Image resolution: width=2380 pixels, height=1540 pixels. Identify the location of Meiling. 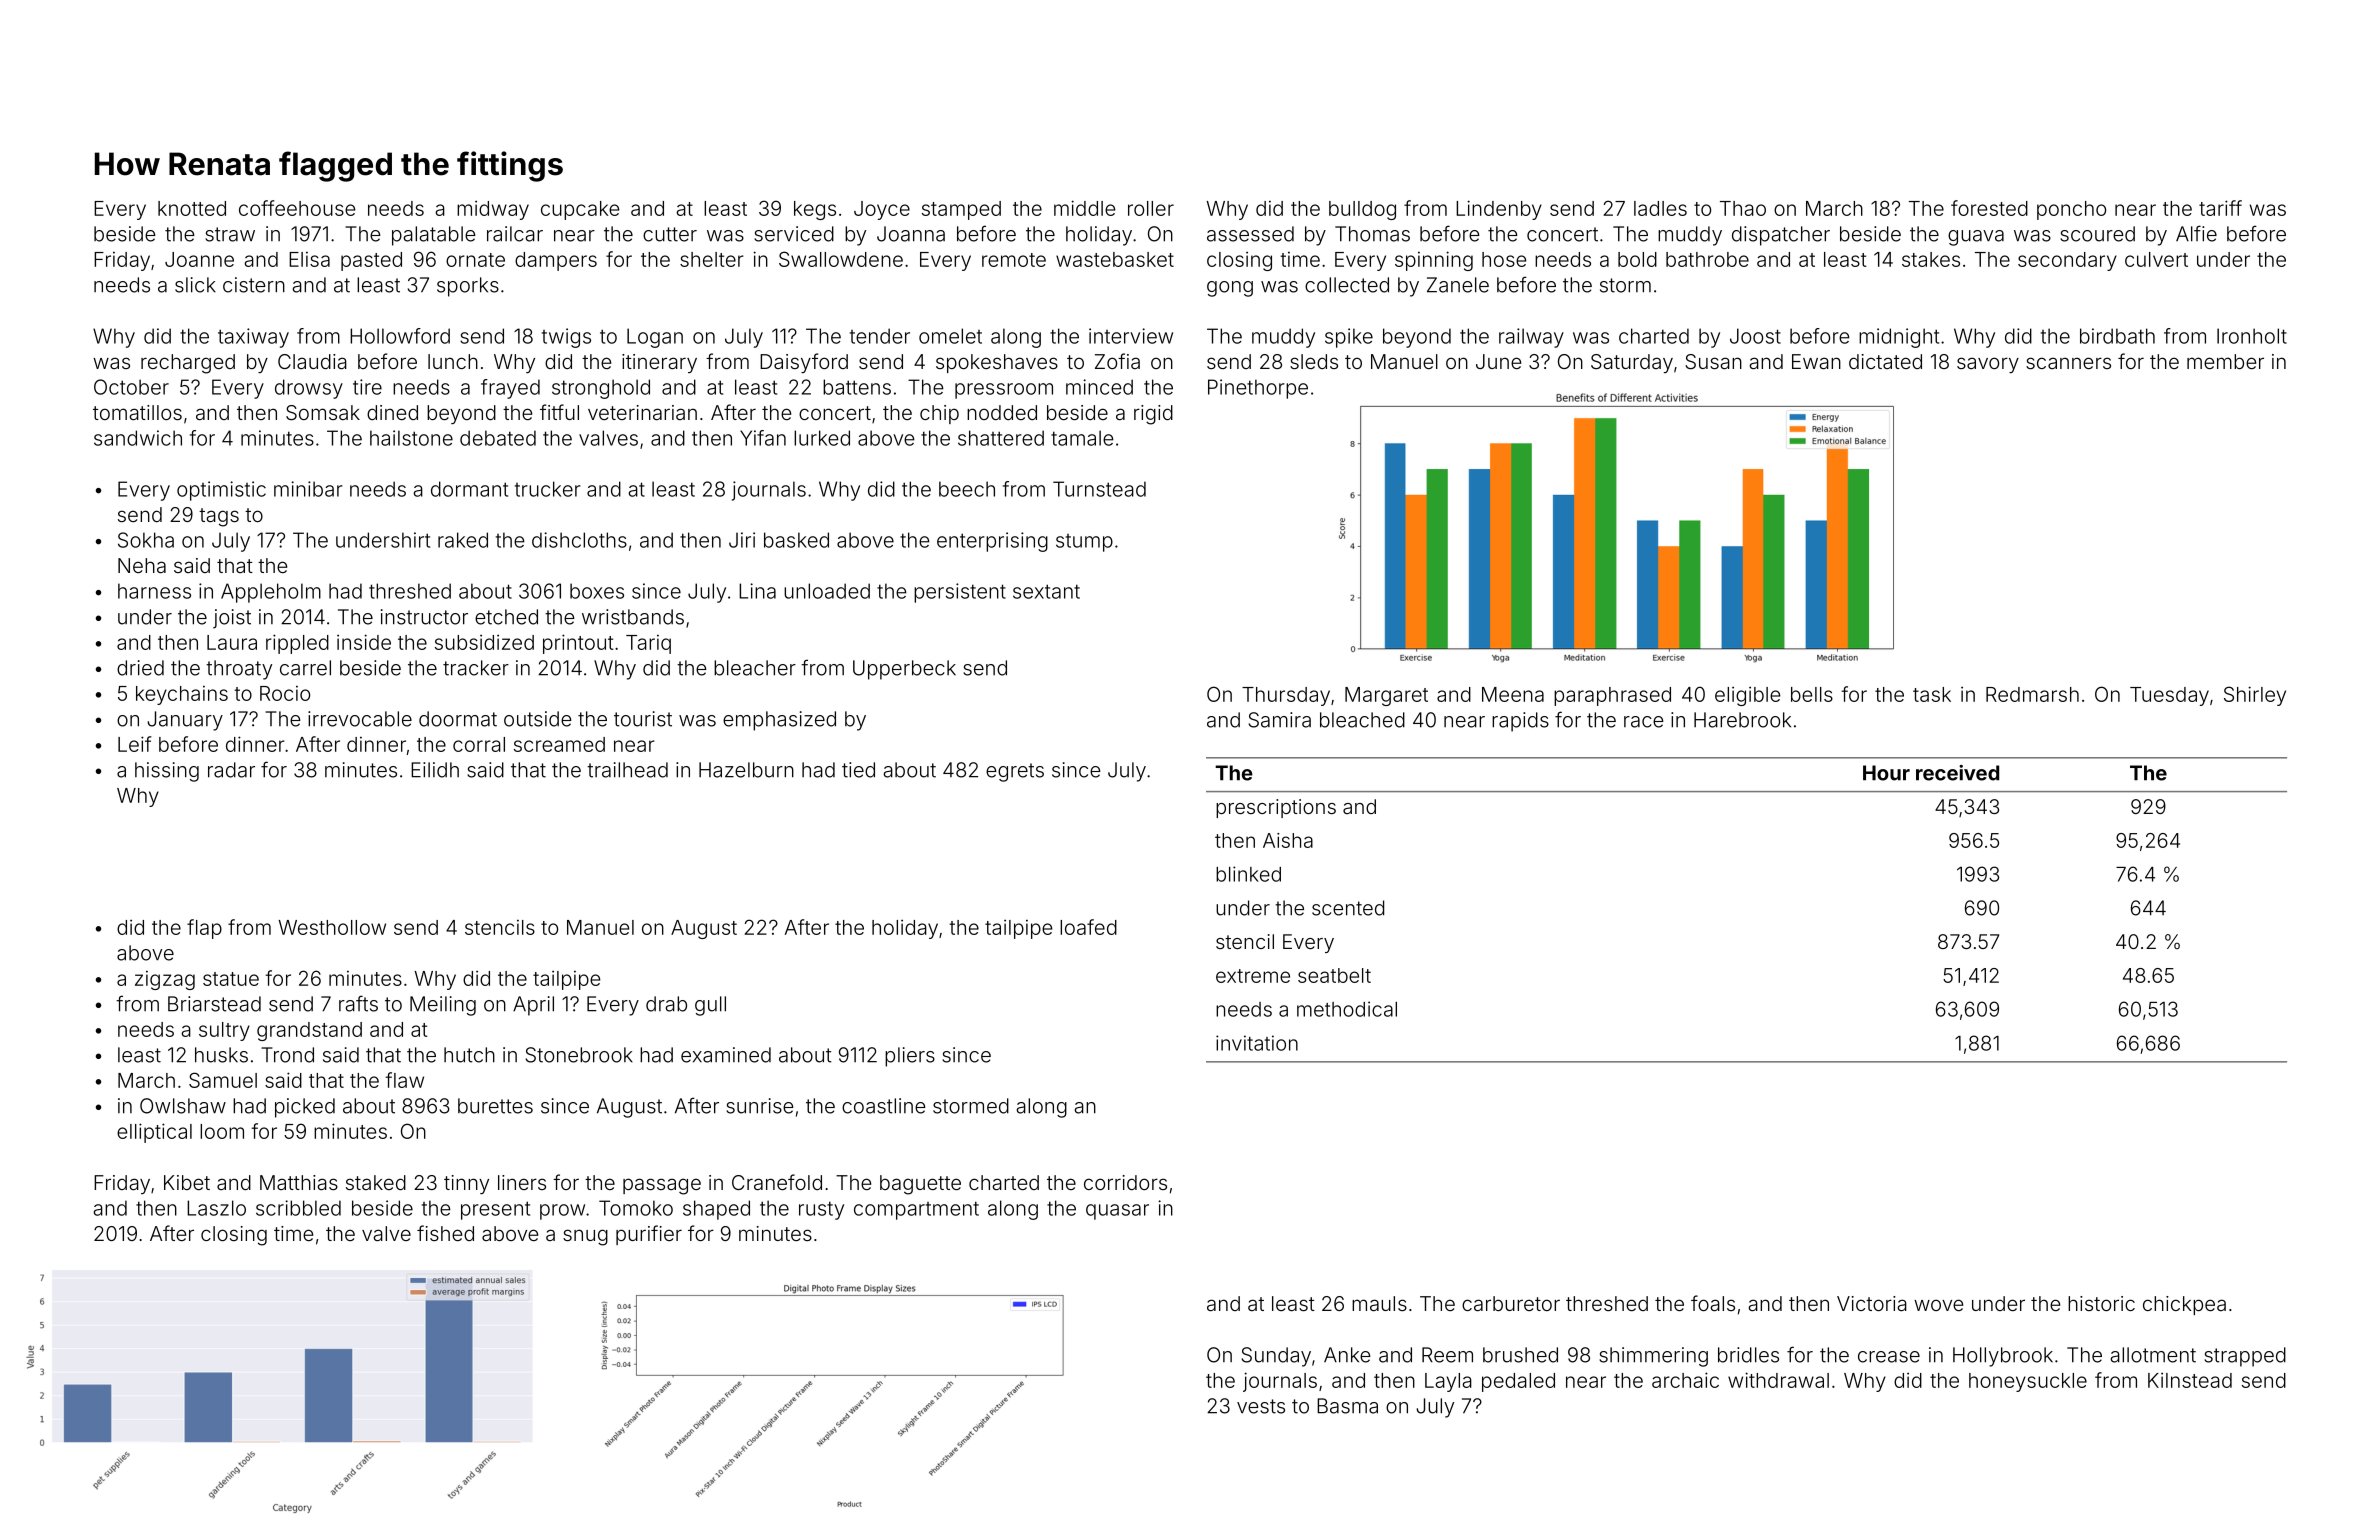
(443, 1006).
